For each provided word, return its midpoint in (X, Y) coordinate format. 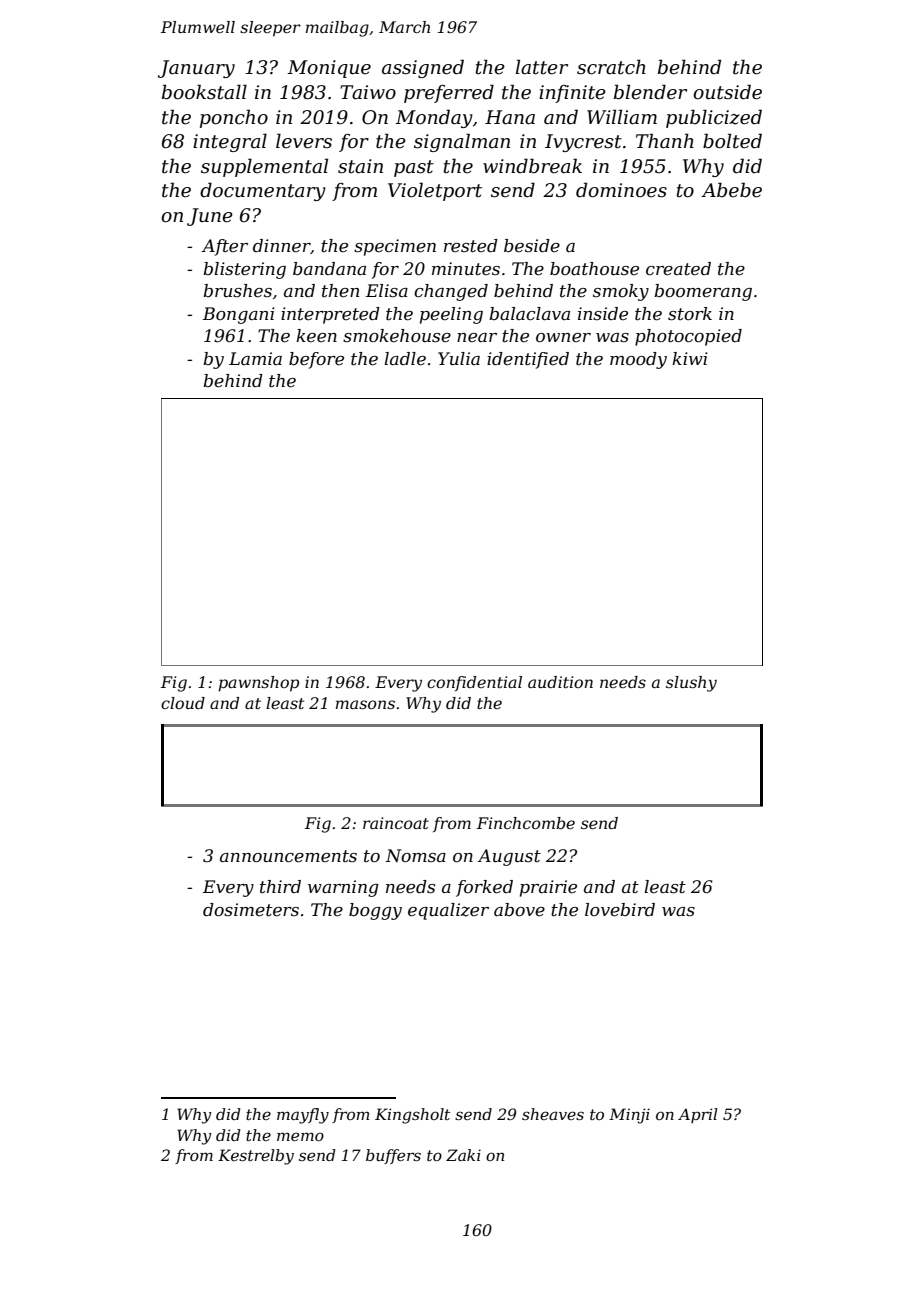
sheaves (553, 1114)
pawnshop (258, 684)
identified (528, 360)
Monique (329, 69)
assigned (423, 68)
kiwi (690, 358)
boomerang (703, 292)
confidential (474, 683)
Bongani (239, 315)
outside (727, 92)
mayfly (303, 1116)
